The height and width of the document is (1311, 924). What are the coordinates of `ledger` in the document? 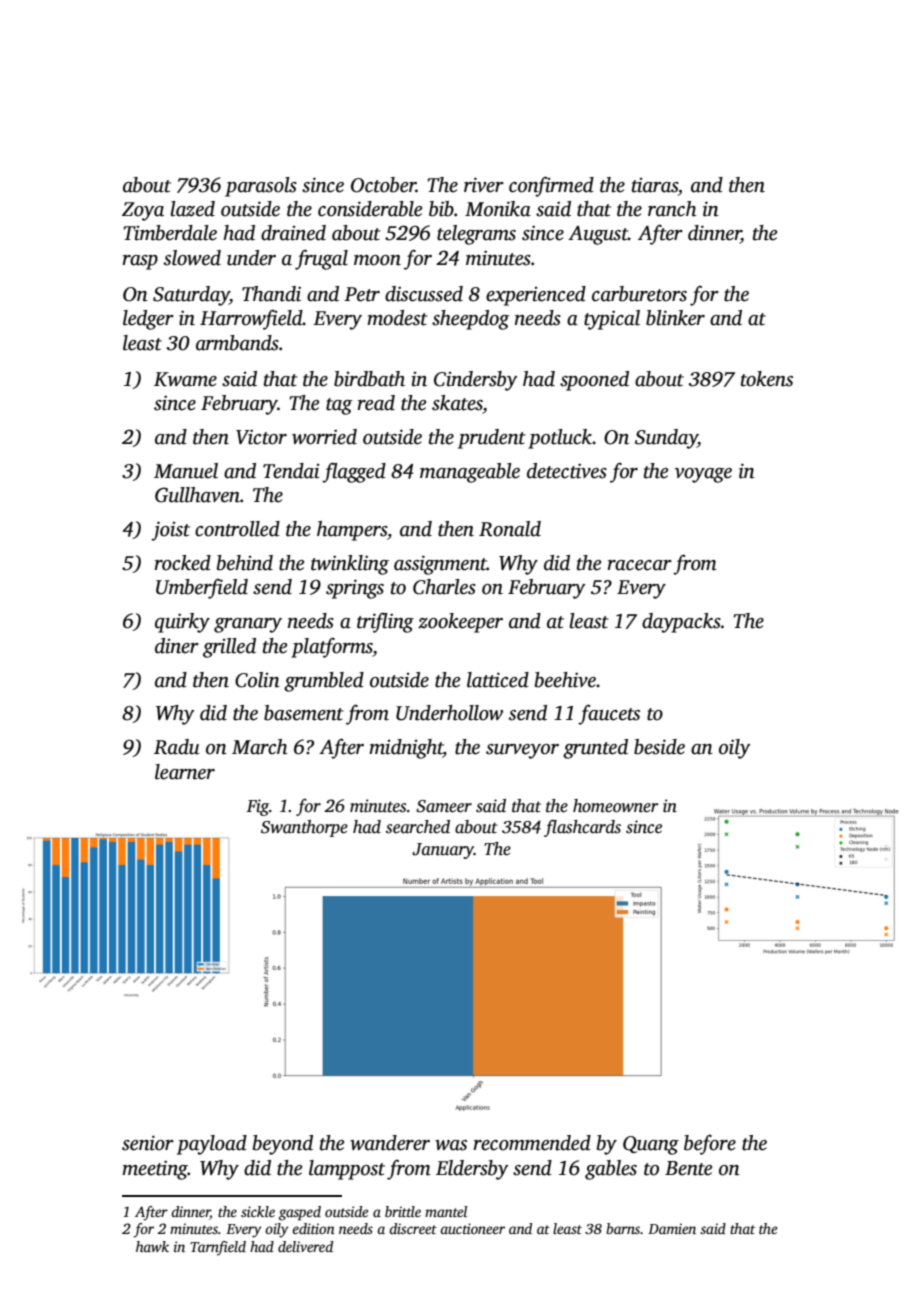 It's located at (148, 320).
